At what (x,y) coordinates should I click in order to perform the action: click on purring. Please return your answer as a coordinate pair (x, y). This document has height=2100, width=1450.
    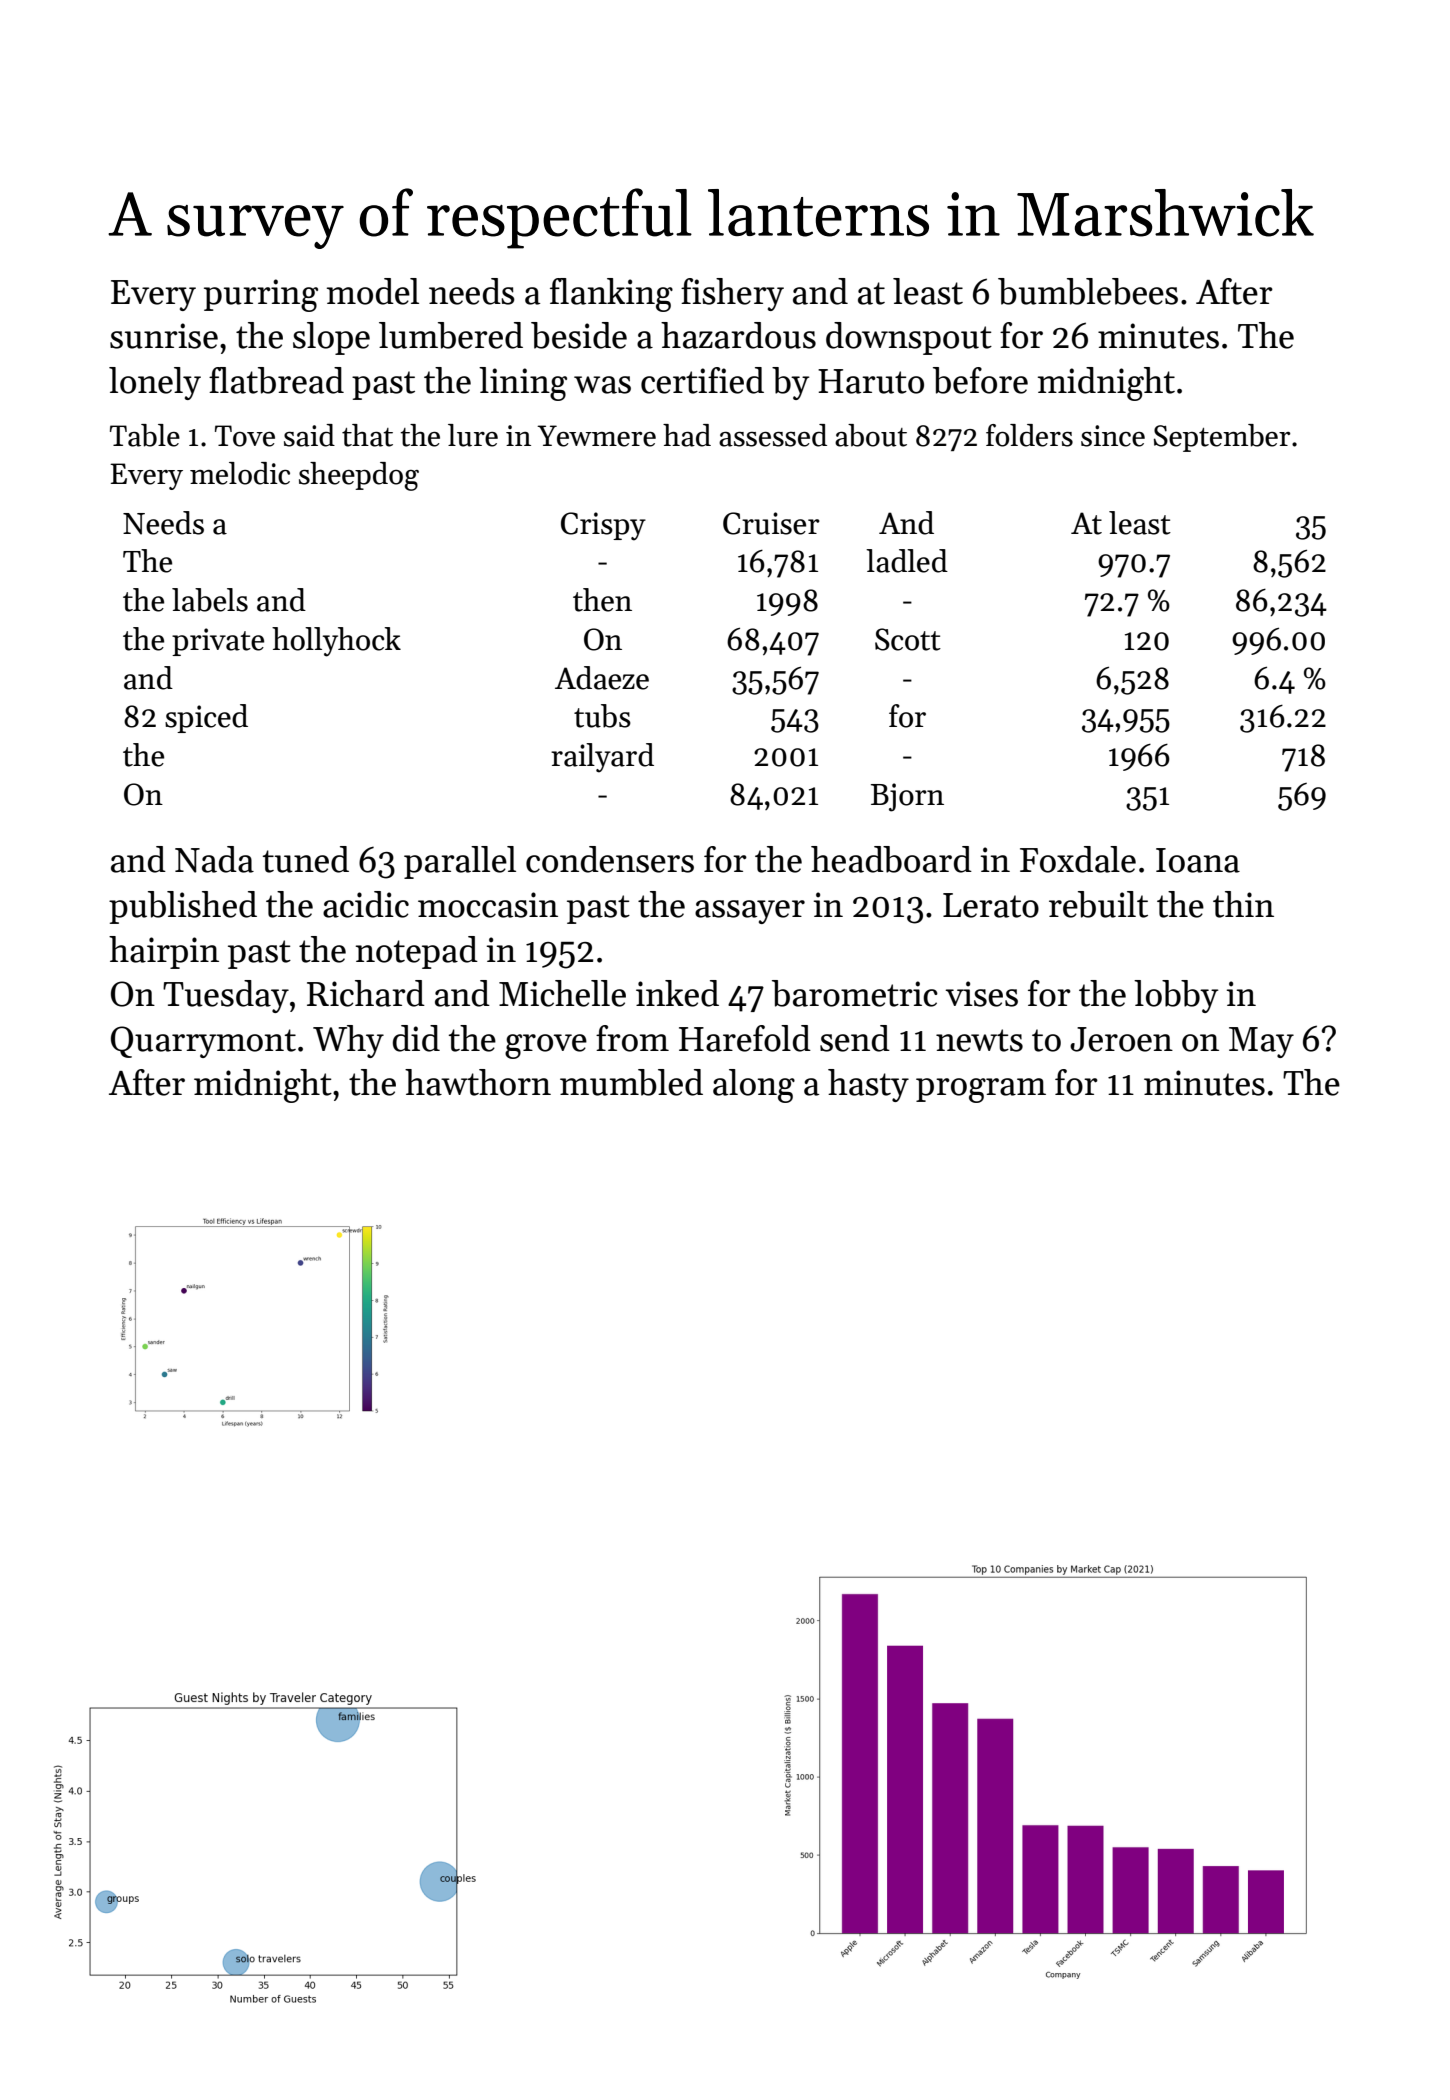
    Looking at the image, I should click on (261, 295).
